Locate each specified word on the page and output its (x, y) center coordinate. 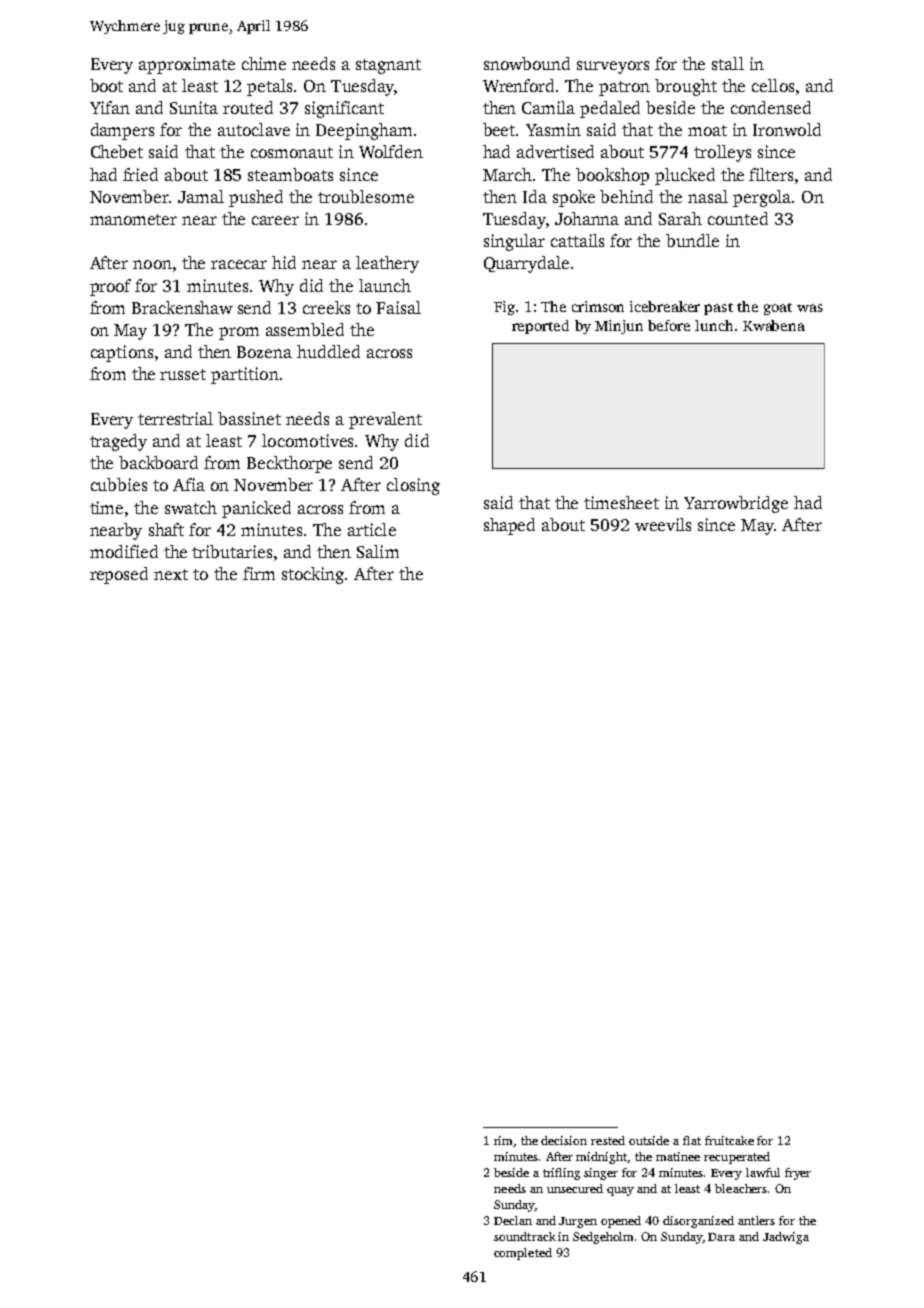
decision (564, 1140)
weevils (663, 524)
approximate (187, 65)
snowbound (527, 63)
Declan (513, 1220)
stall (728, 63)
